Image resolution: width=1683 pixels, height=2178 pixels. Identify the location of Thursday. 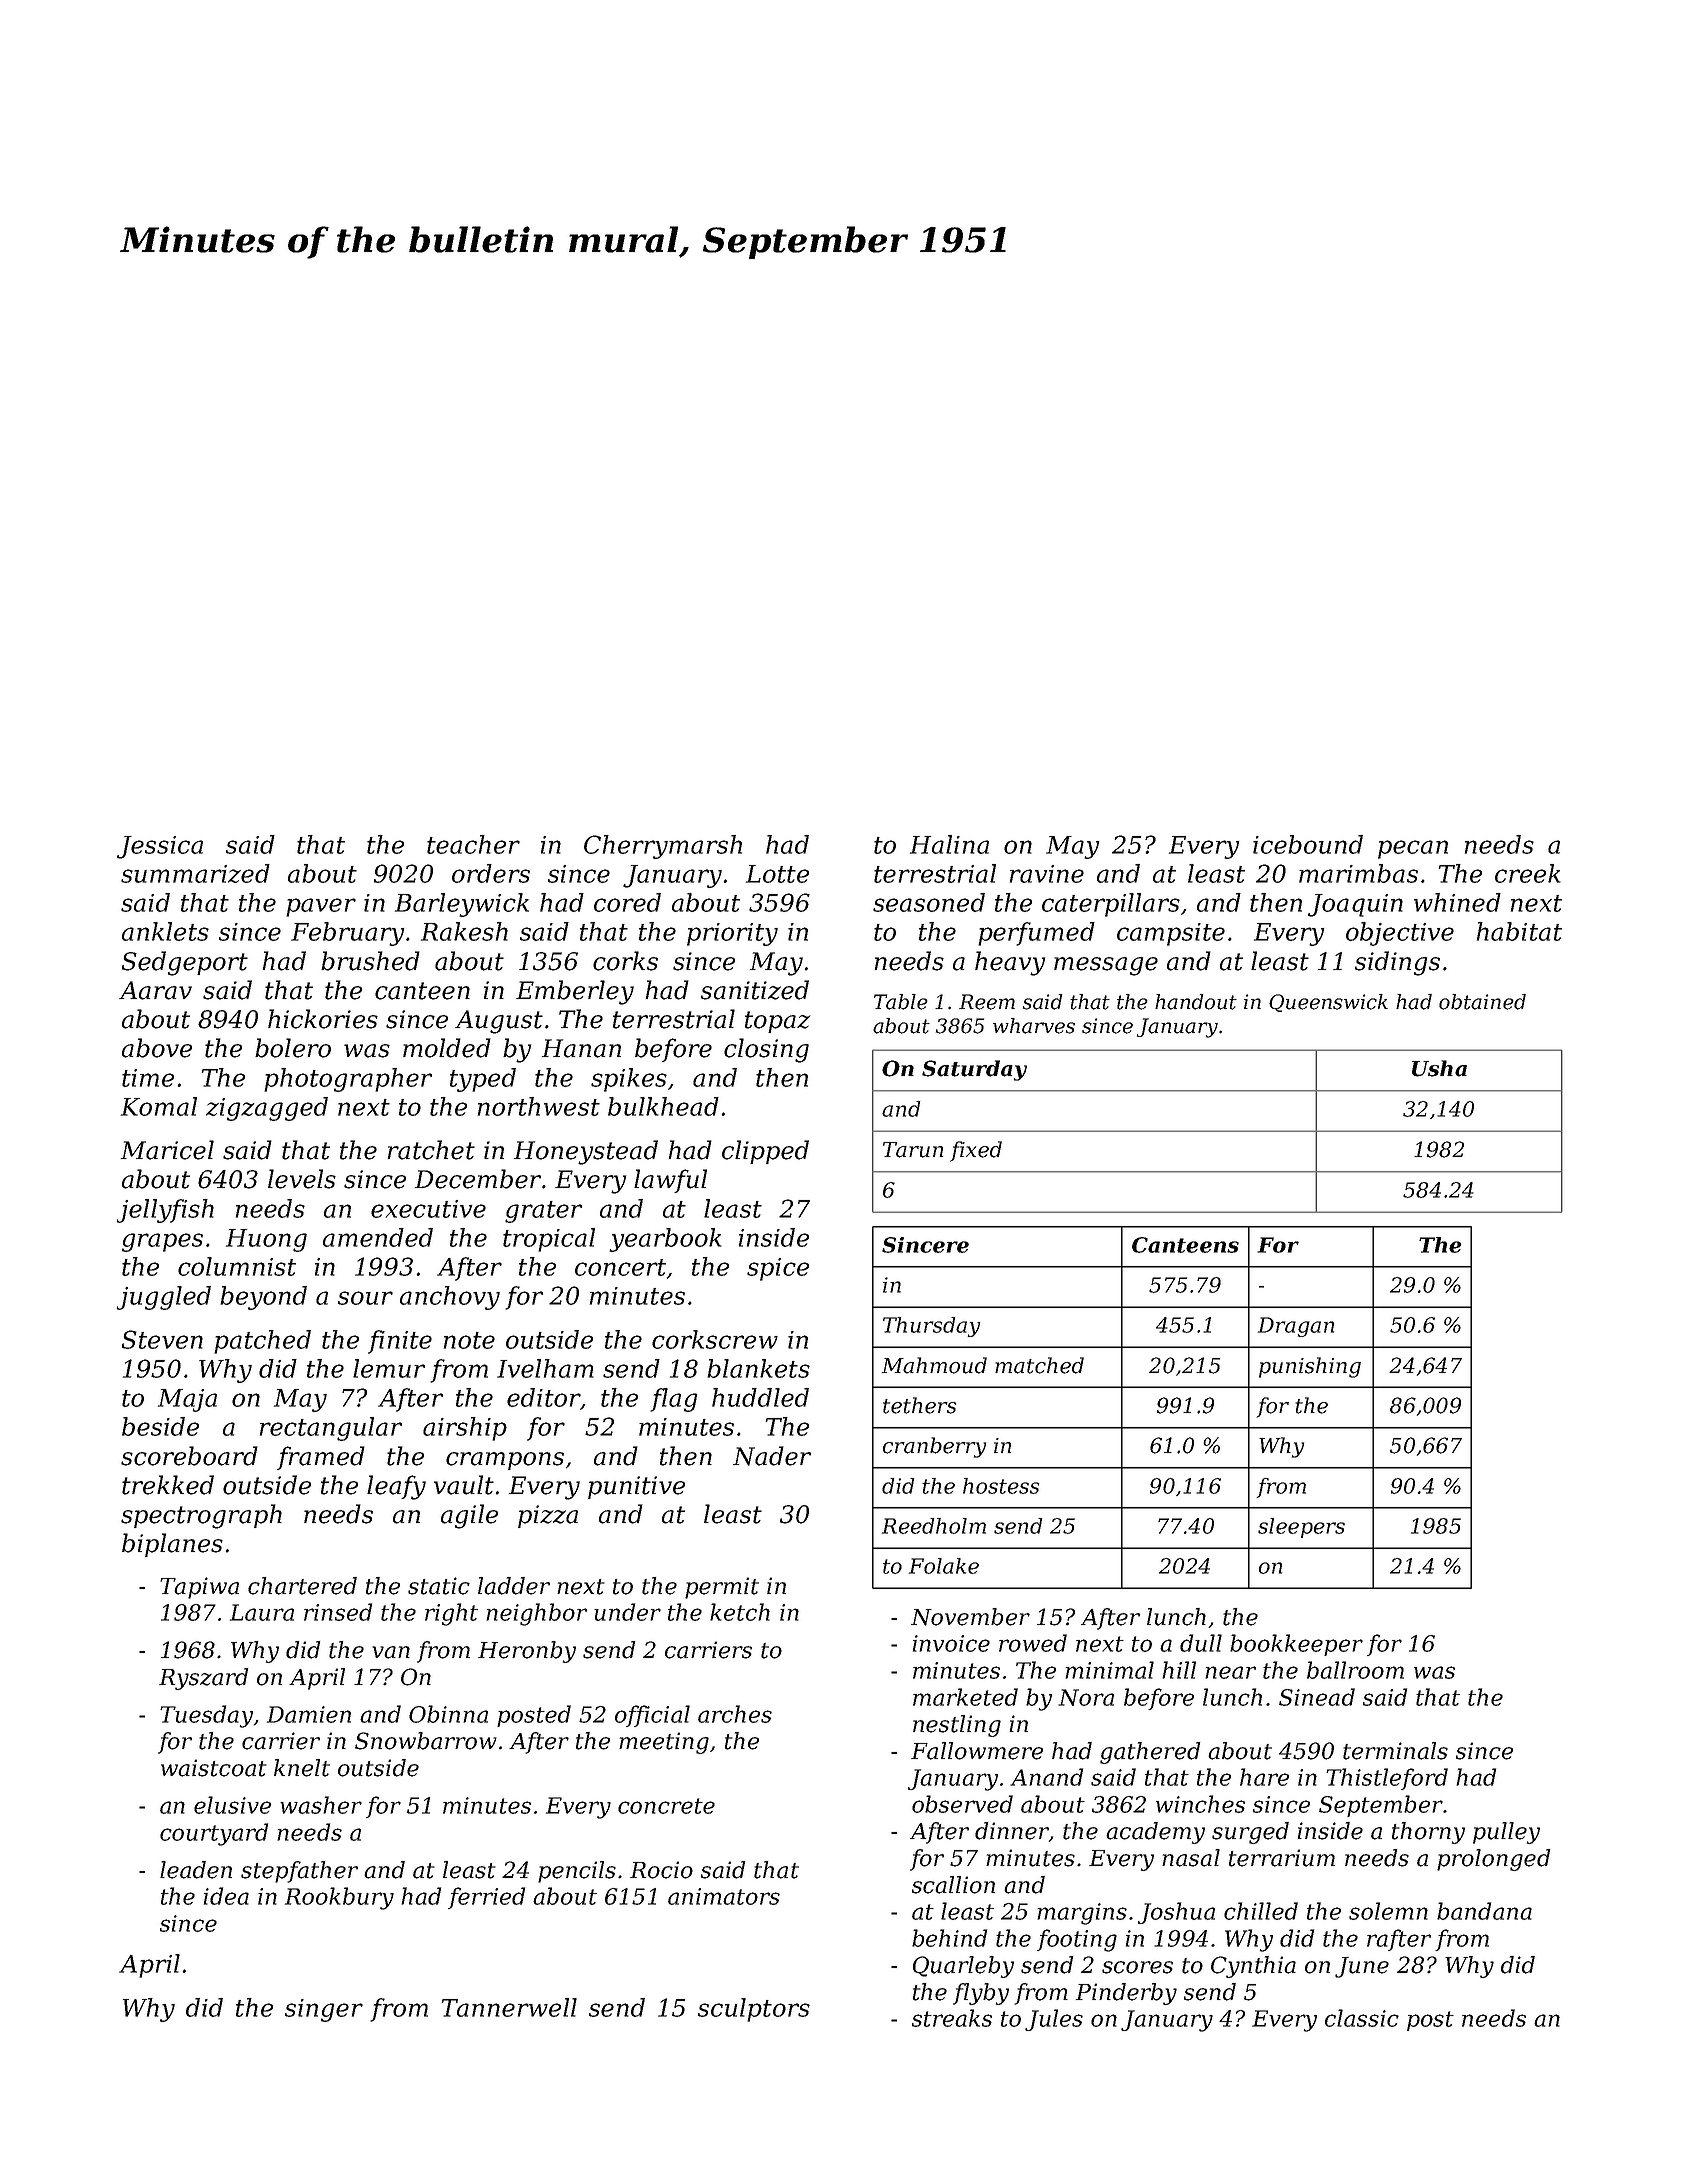
(932, 1327).
